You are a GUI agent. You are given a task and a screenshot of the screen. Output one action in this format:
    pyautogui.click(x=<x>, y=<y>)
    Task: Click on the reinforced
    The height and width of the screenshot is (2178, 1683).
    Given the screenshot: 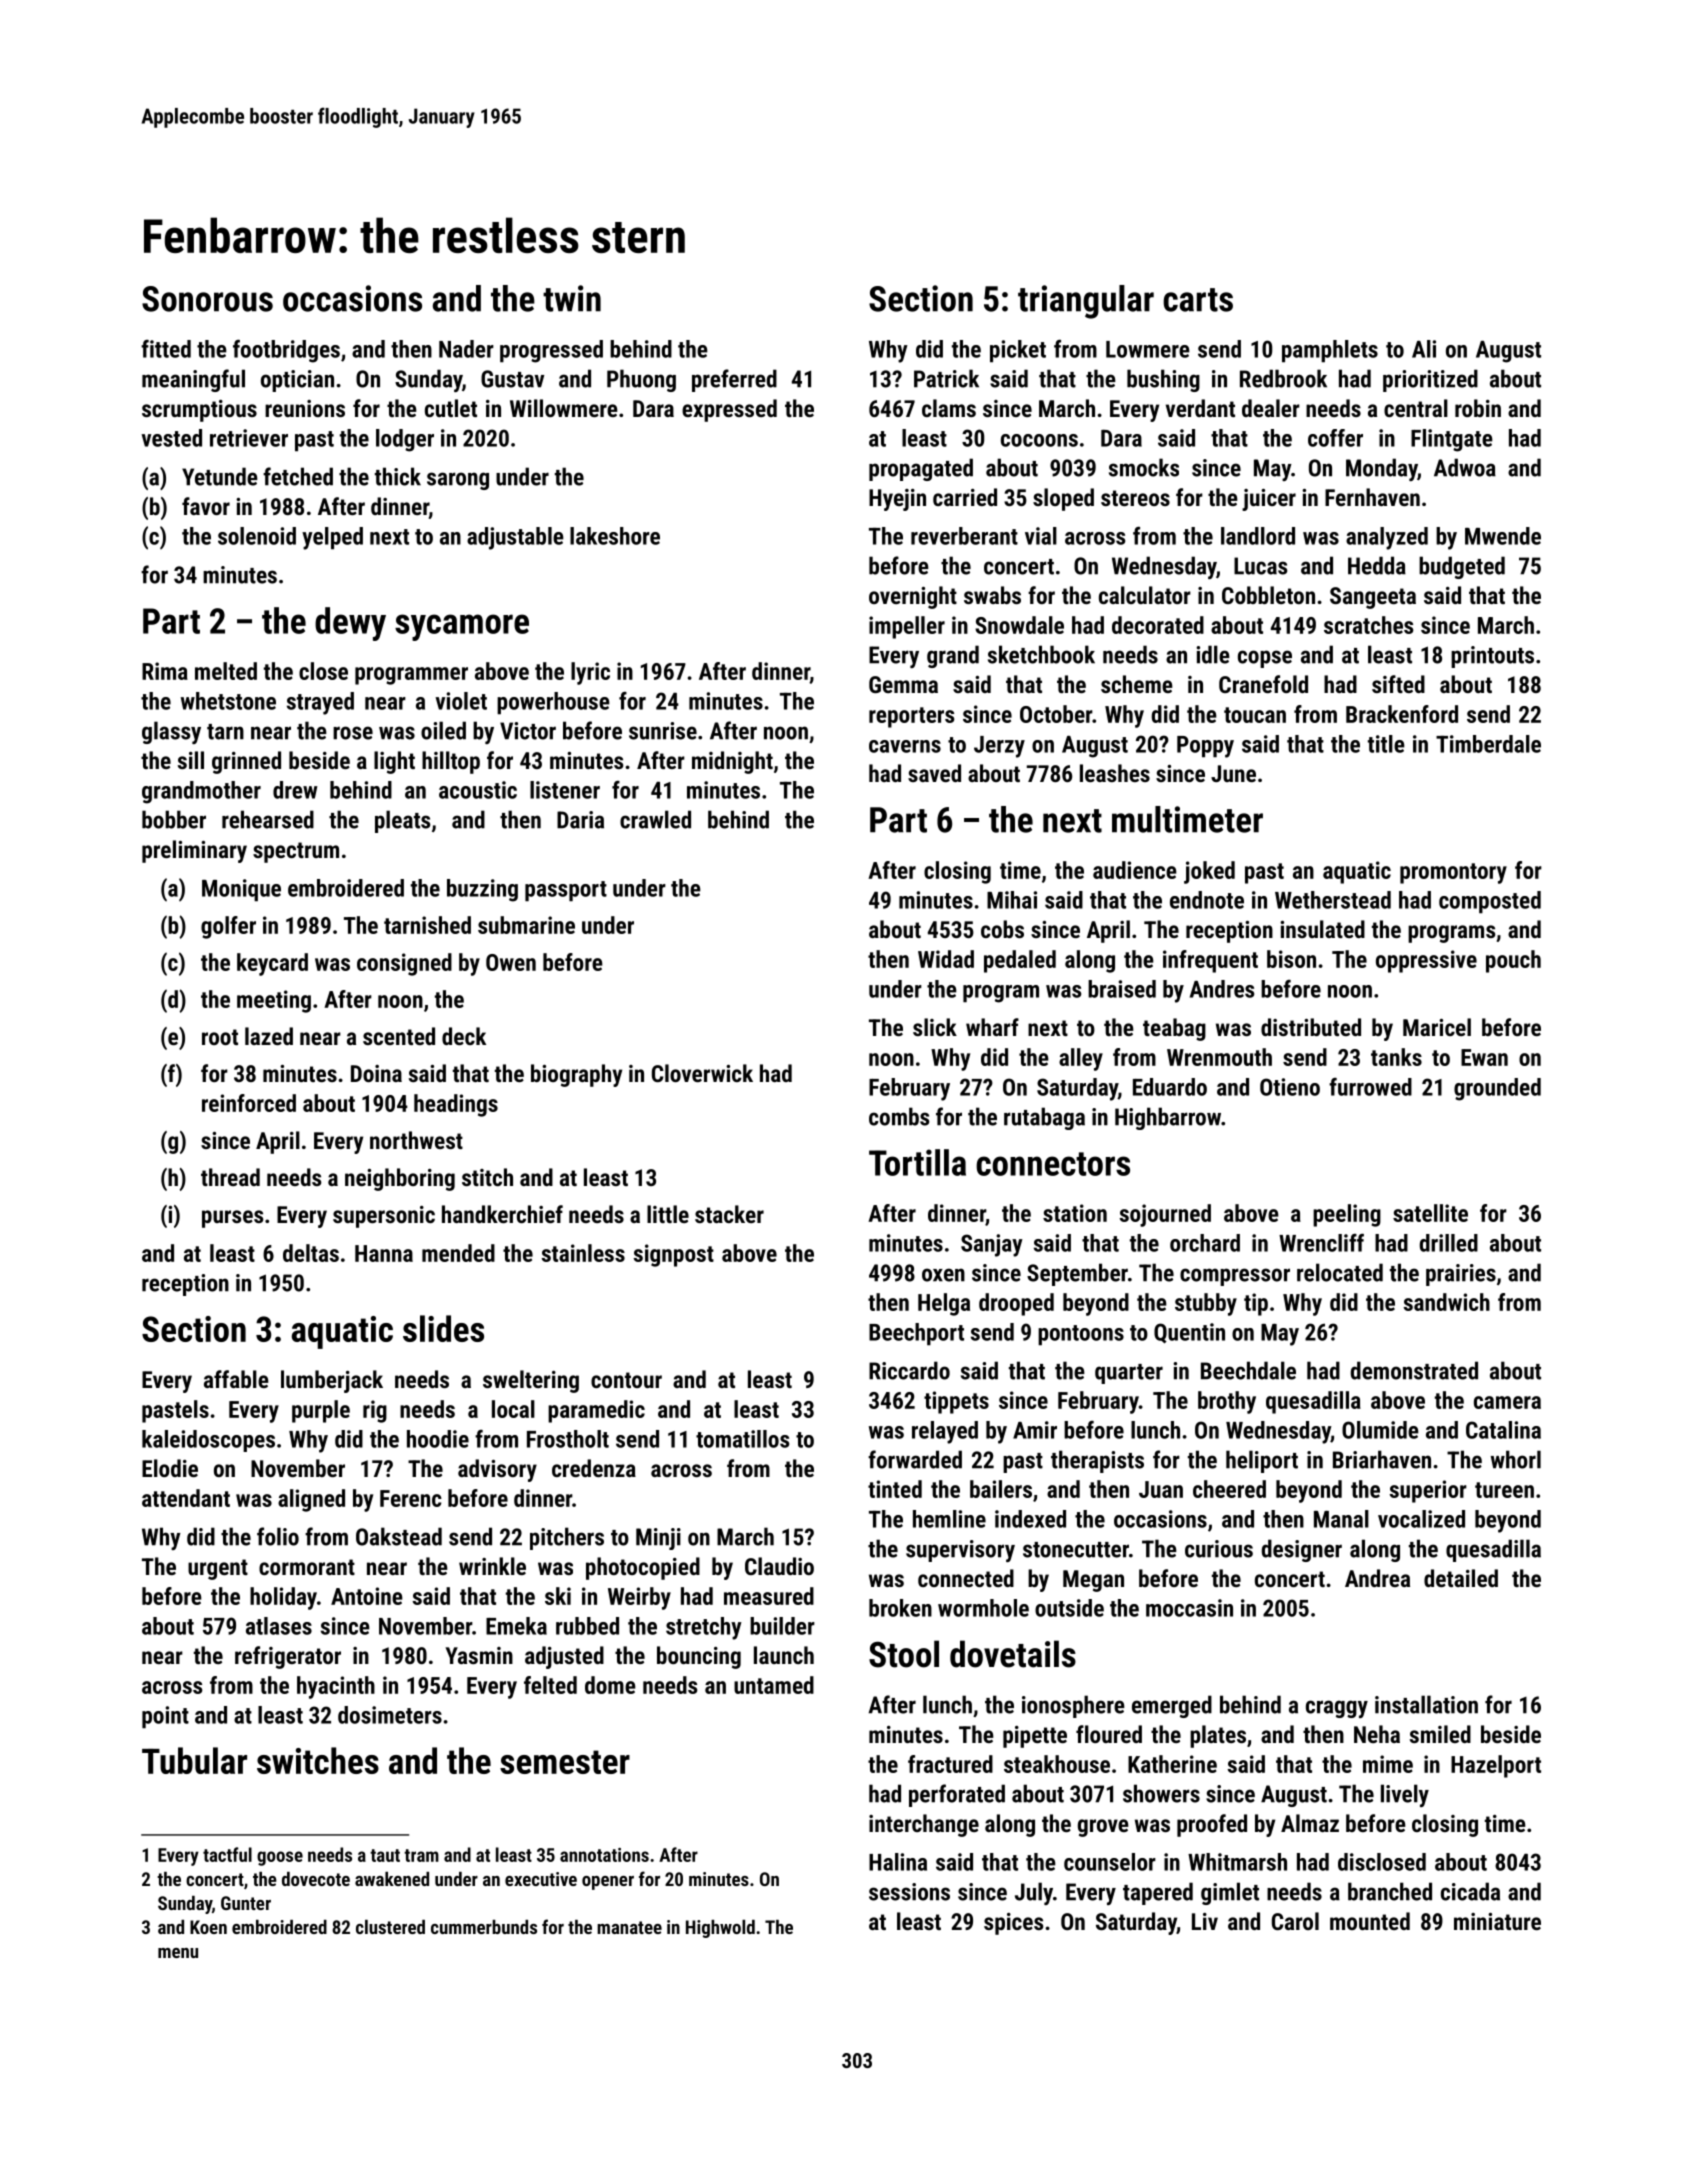 What is the action you would take?
    pyautogui.click(x=249, y=1103)
